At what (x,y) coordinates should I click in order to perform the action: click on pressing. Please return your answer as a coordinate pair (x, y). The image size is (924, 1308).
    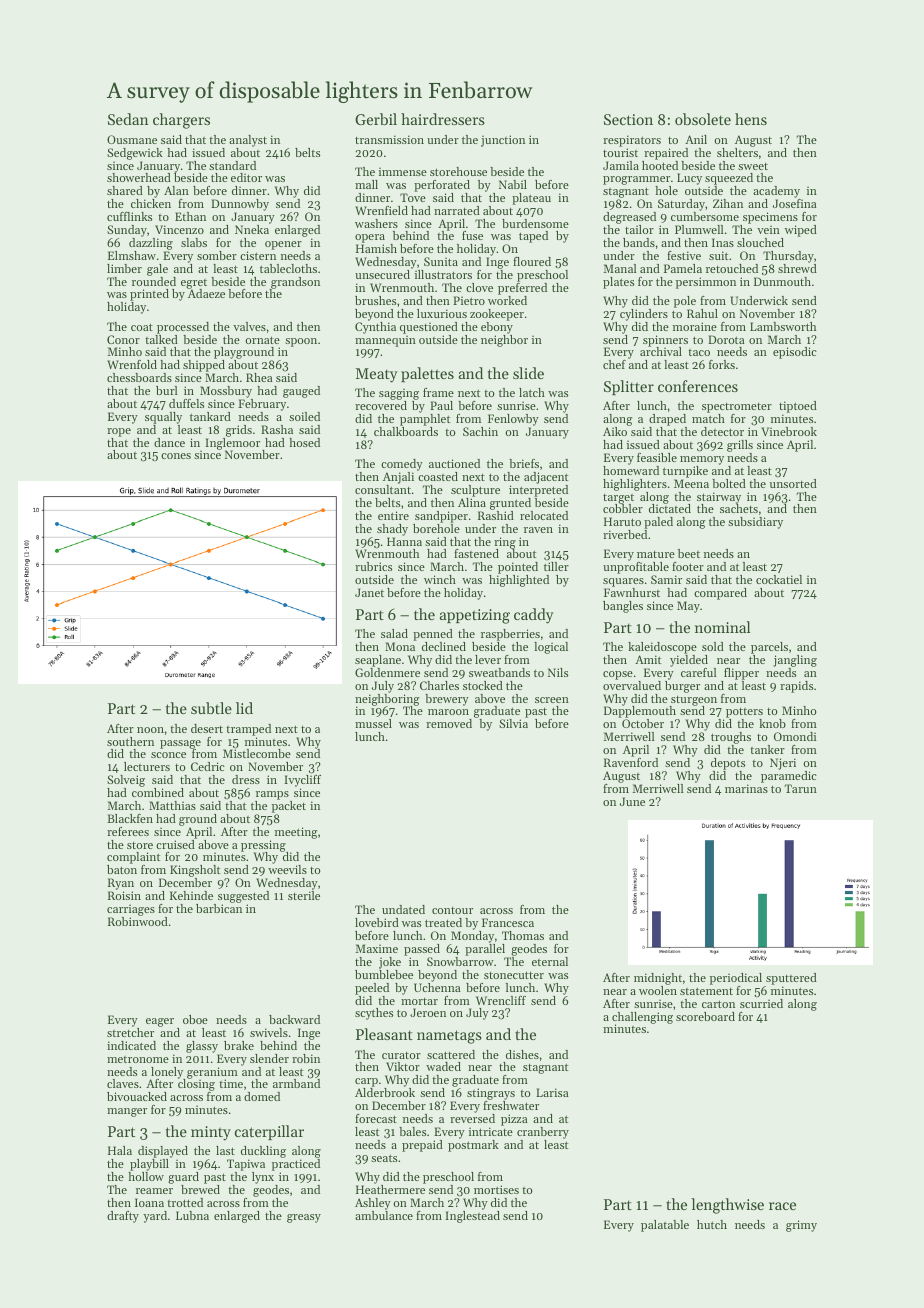
    Looking at the image, I should click on (263, 846).
